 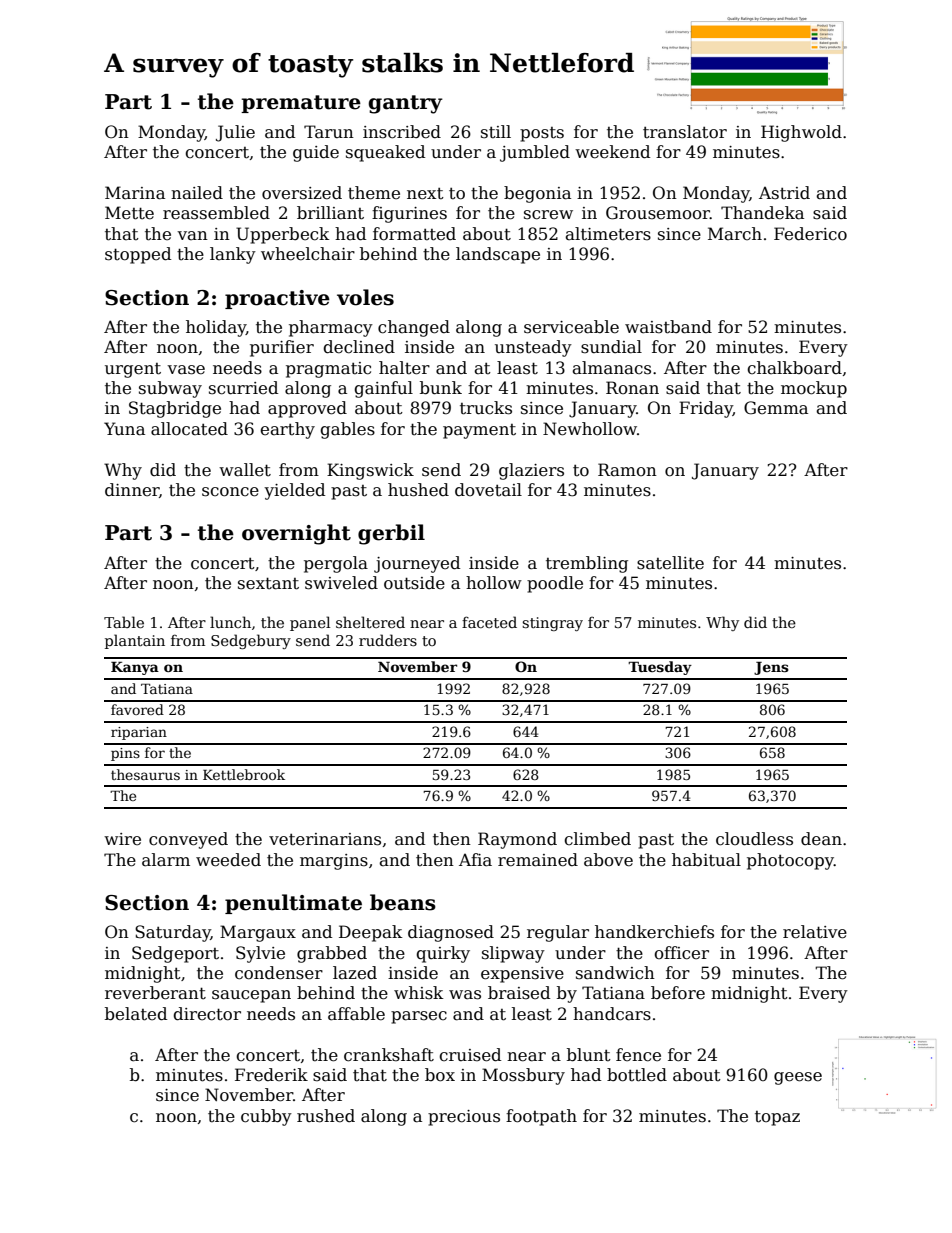 What do you see at coordinates (451, 933) in the screenshot?
I see `diagnosed` at bounding box center [451, 933].
